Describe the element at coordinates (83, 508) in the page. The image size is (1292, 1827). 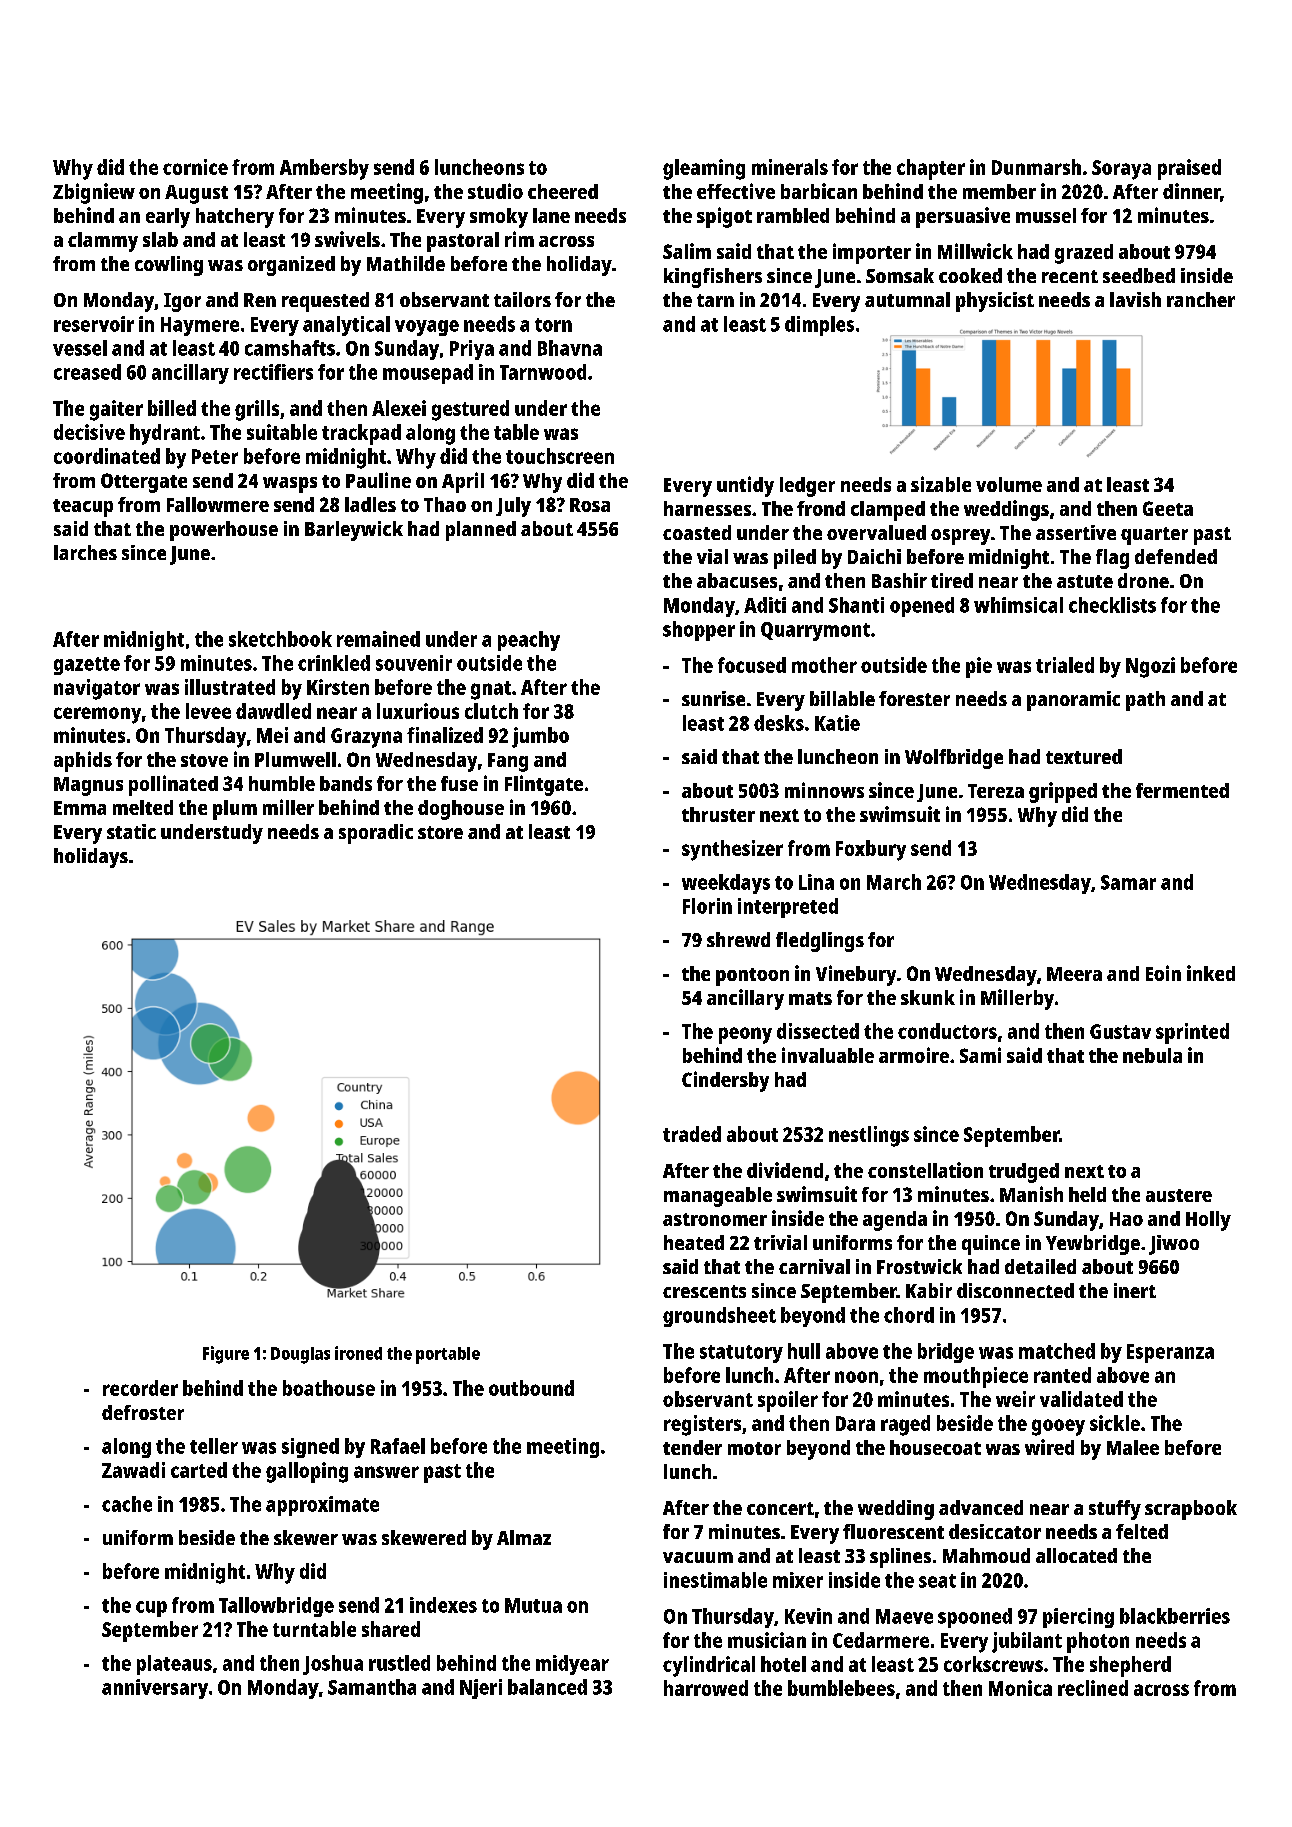
I see `teacup` at that location.
